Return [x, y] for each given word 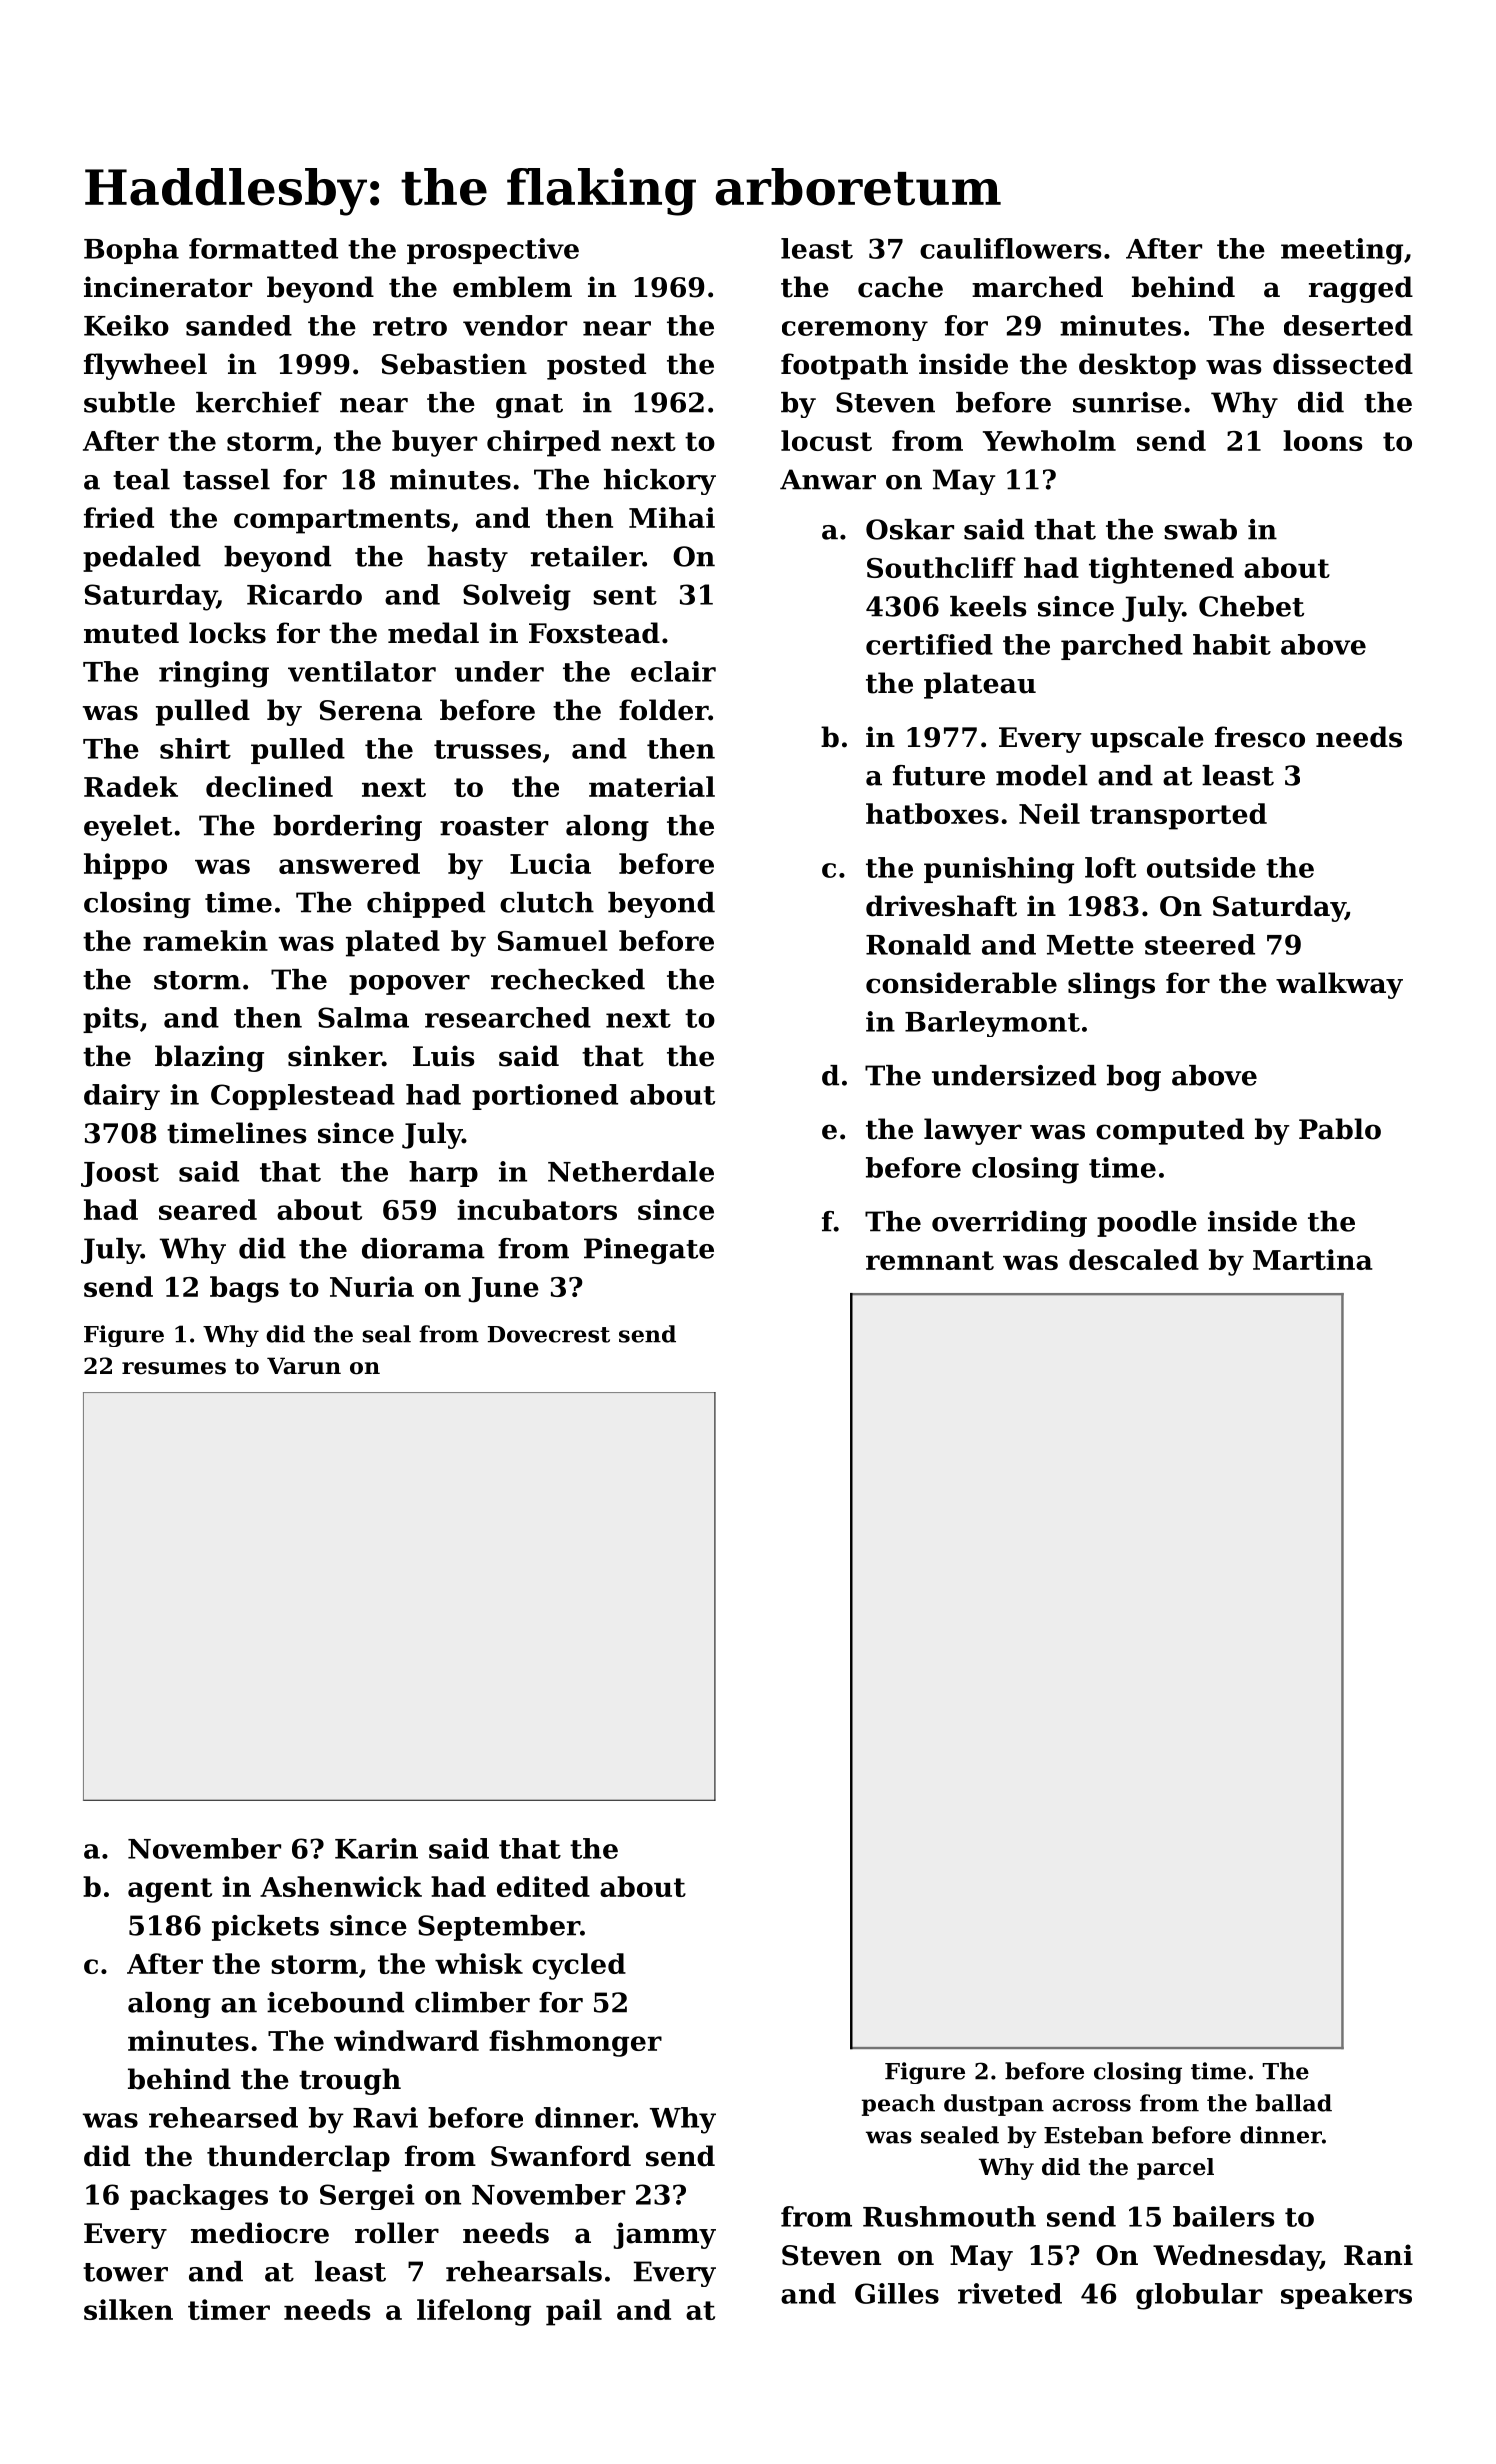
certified [929, 644]
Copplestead [303, 1097]
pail [574, 2312]
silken [128, 2309]
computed [1170, 1131]
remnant [930, 1260]
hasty [467, 559]
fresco [1260, 737]
